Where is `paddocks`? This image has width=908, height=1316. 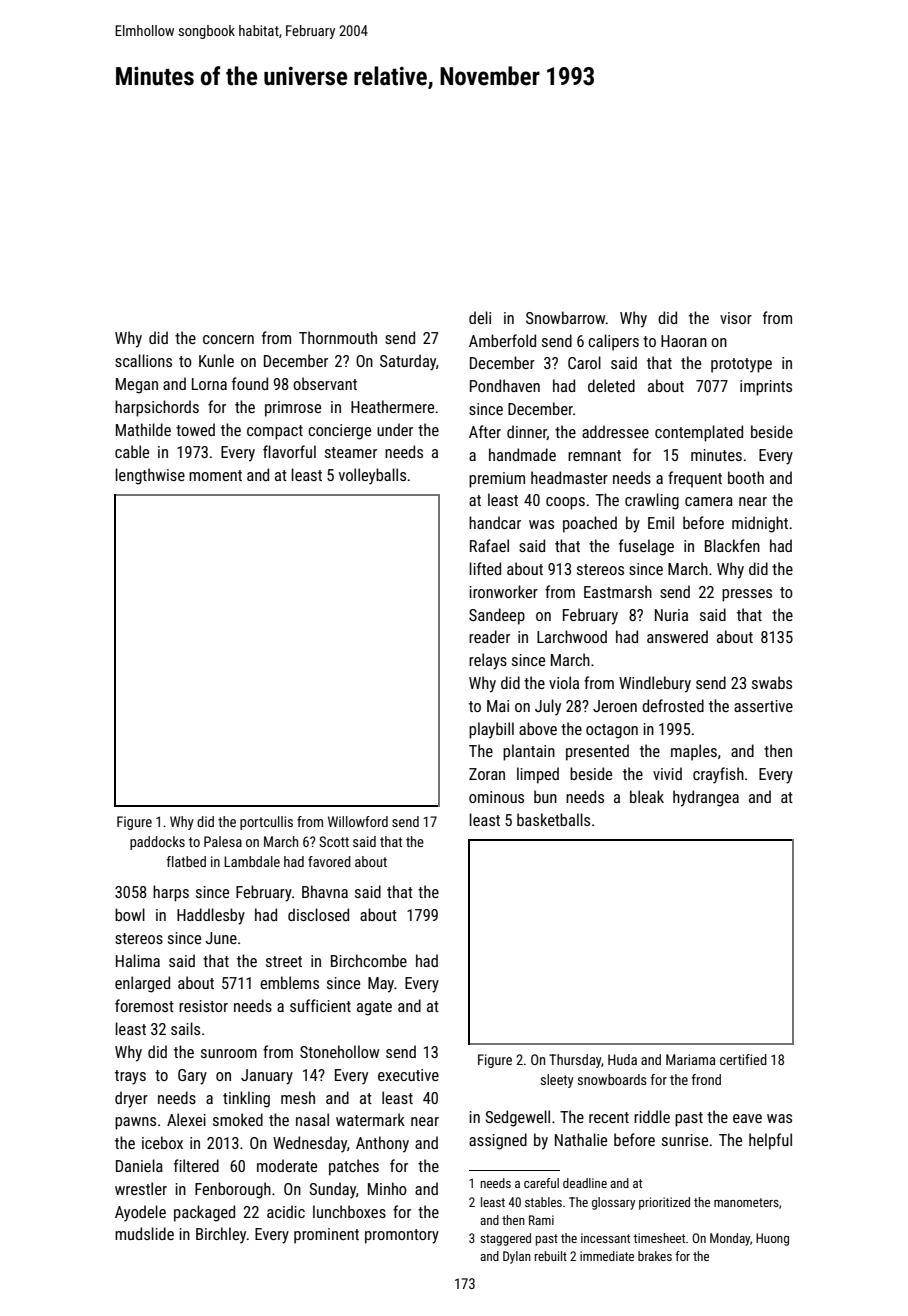 paddocks is located at coordinates (157, 843).
